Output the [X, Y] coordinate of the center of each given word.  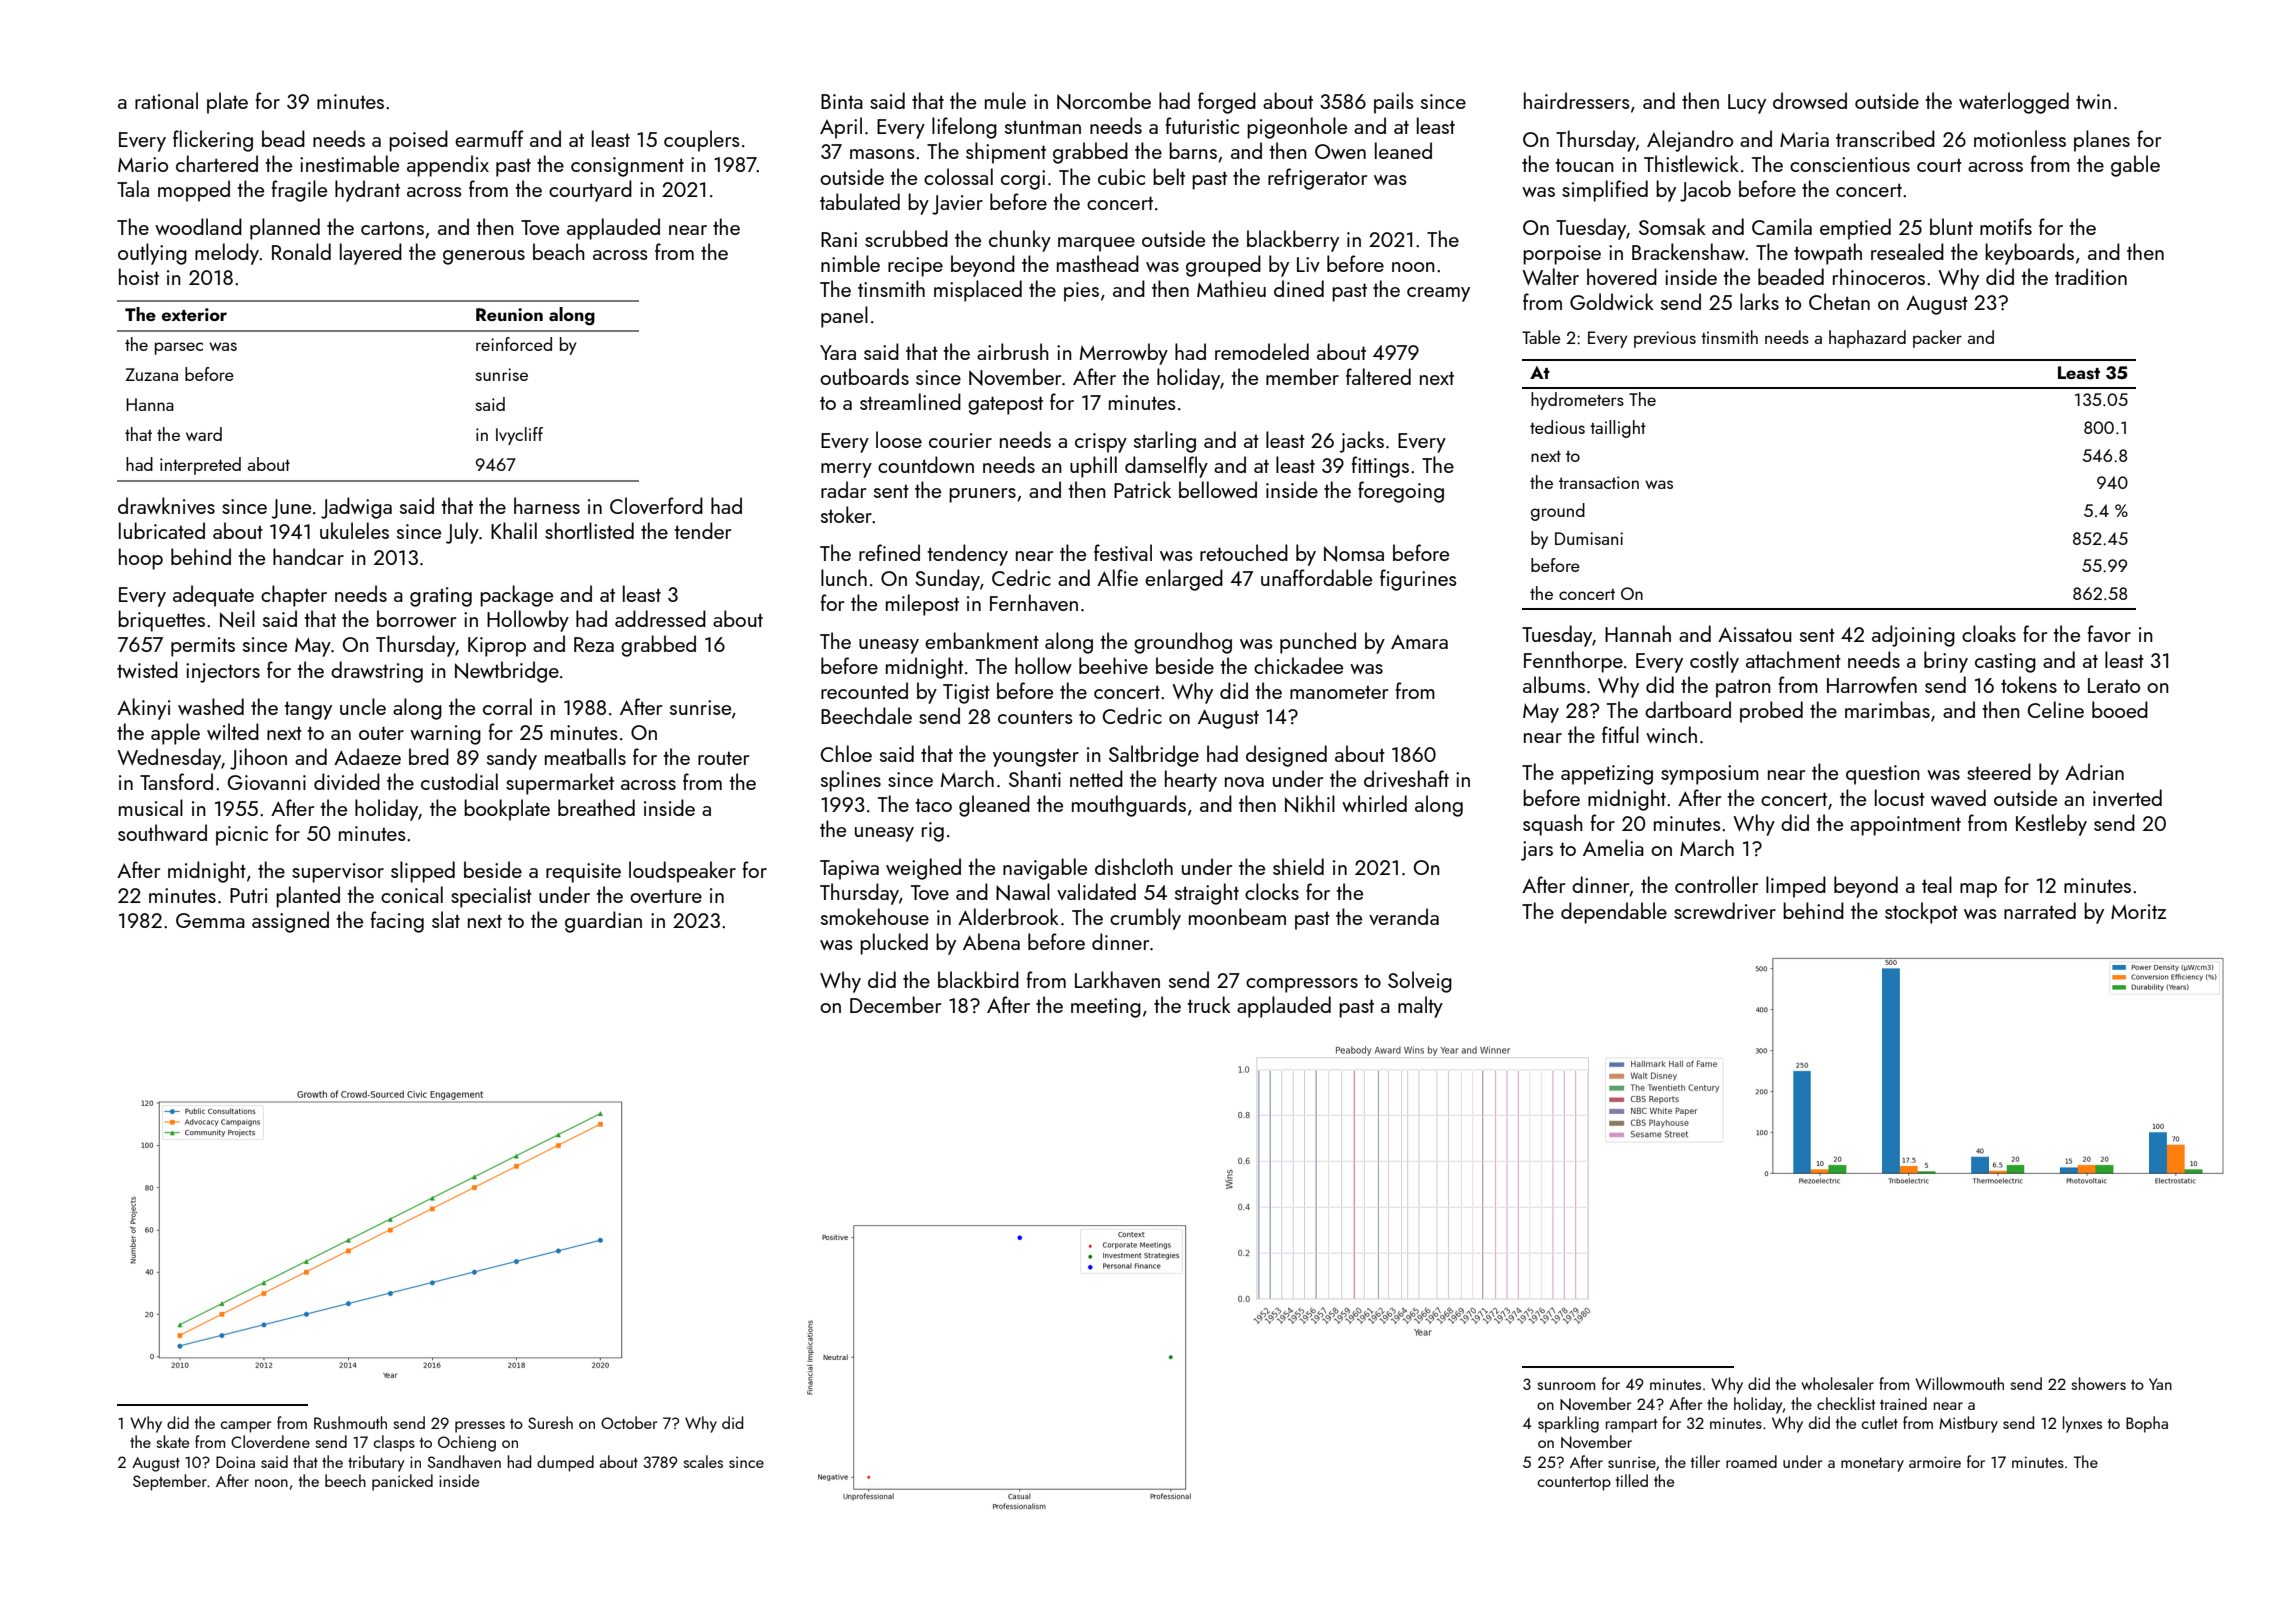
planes [2102, 141]
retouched [1244, 552]
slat [446, 919]
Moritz [2138, 911]
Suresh [550, 1422]
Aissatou [1755, 634]
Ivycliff [519, 436]
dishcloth [1134, 866]
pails [1394, 103]
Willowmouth [1959, 1383]
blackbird [978, 979]
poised [418, 141]
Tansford [176, 781]
